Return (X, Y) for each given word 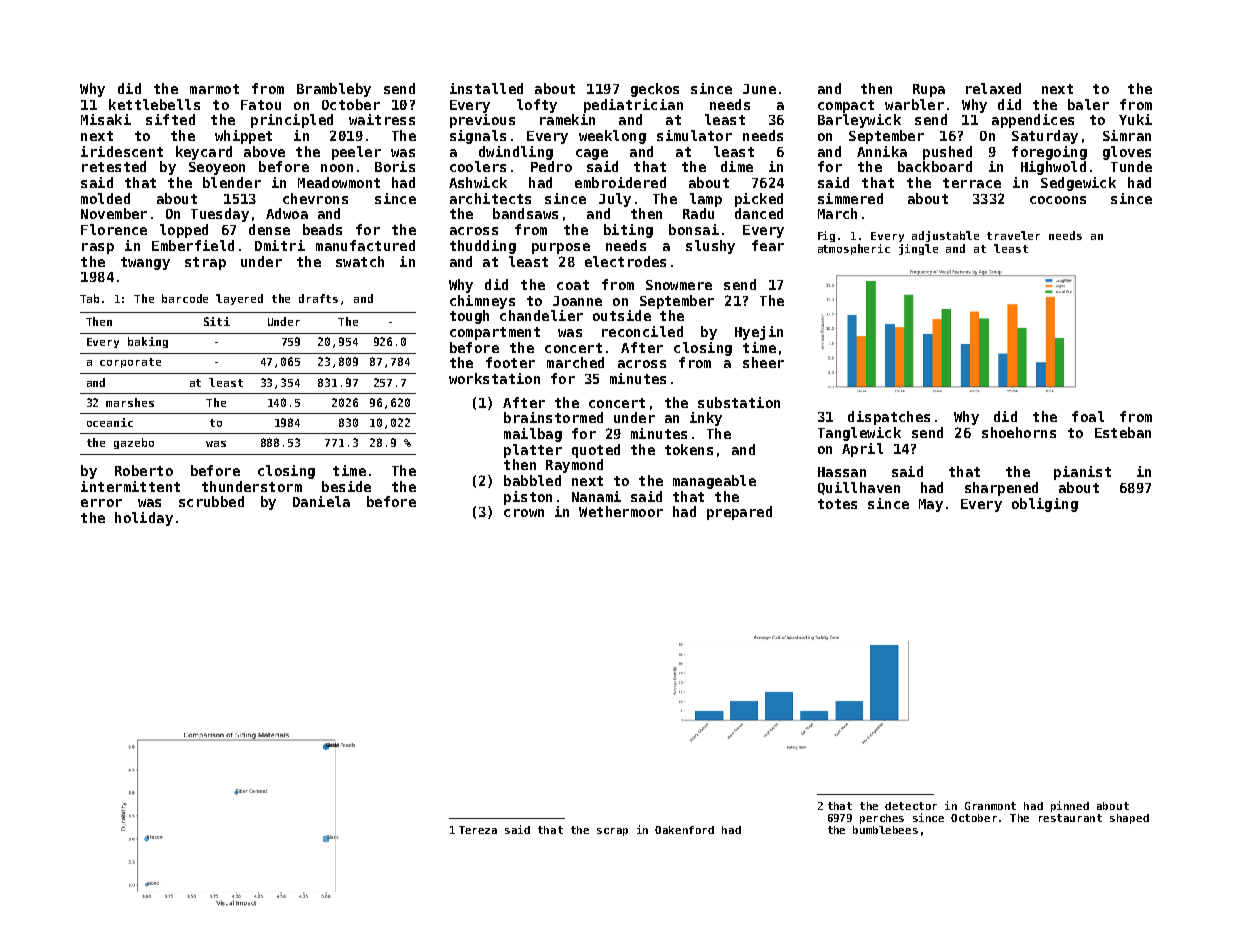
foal (1088, 416)
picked (759, 200)
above (264, 151)
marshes (130, 402)
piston (528, 498)
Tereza (478, 830)
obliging (1045, 505)
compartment (495, 333)
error (101, 503)
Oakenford (684, 830)
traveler (1013, 235)
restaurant (1070, 818)
